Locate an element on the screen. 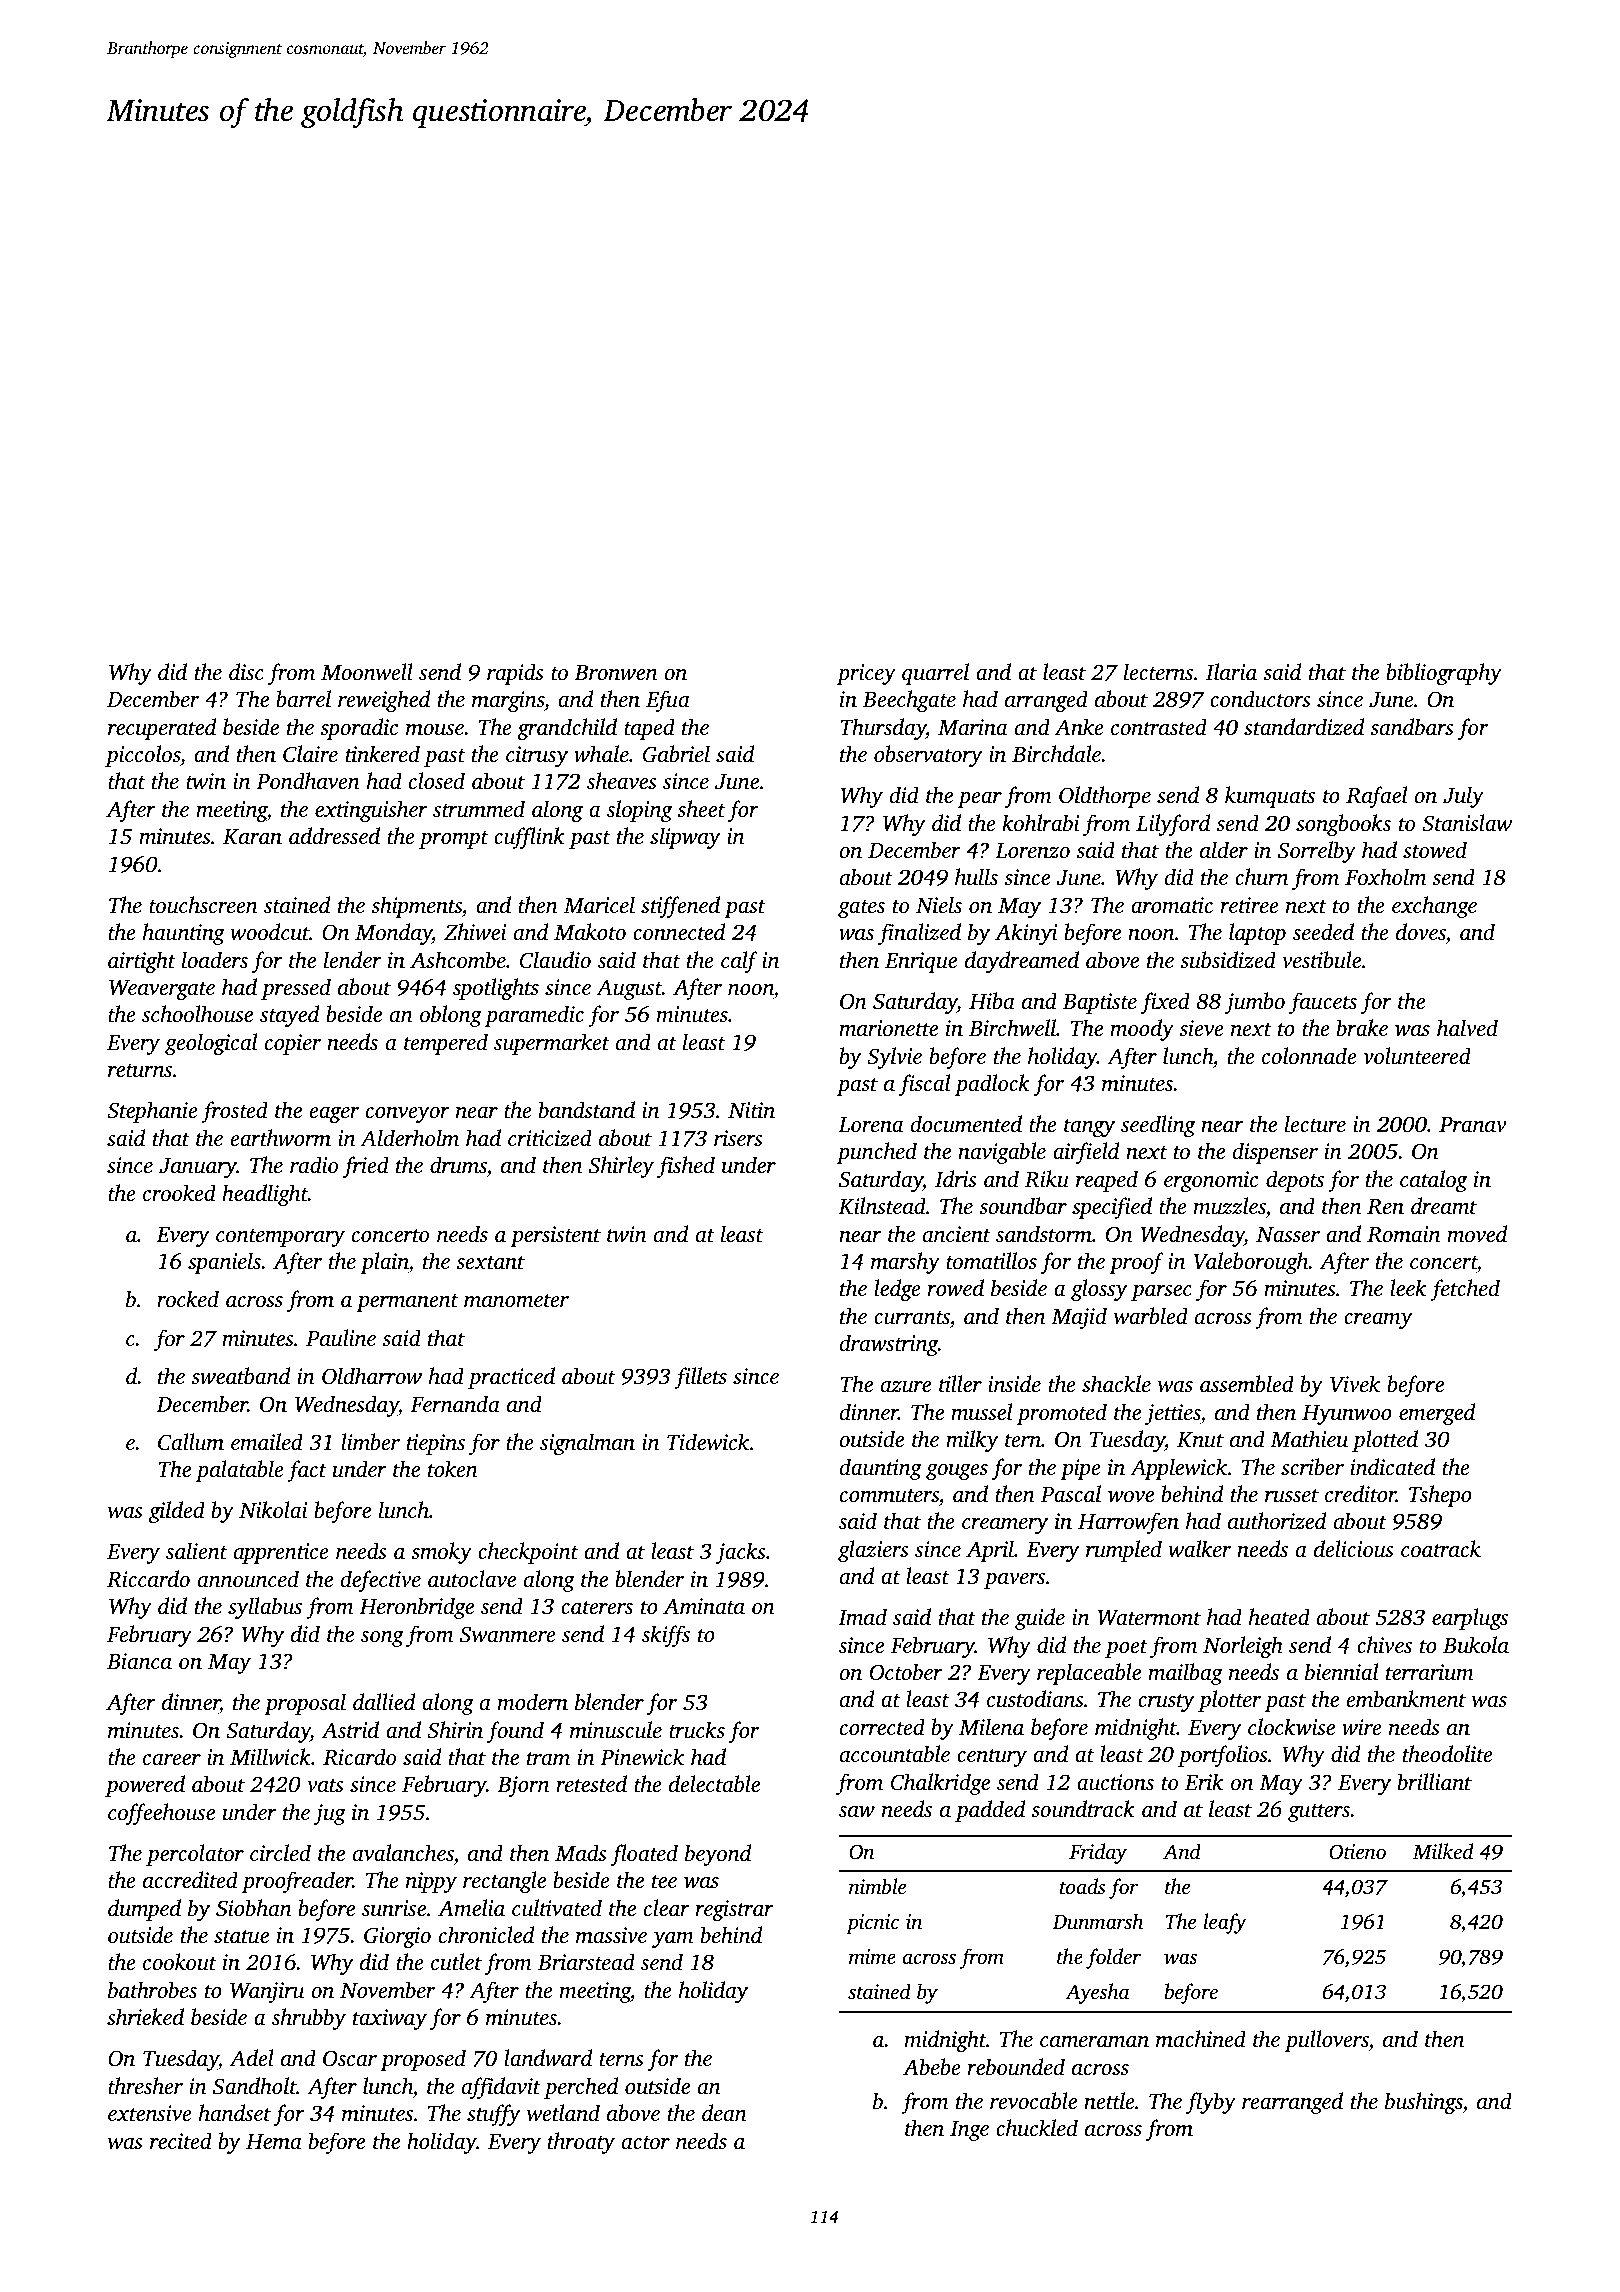 The height and width of the screenshot is (2292, 1620). clockwise is located at coordinates (1291, 1727).
